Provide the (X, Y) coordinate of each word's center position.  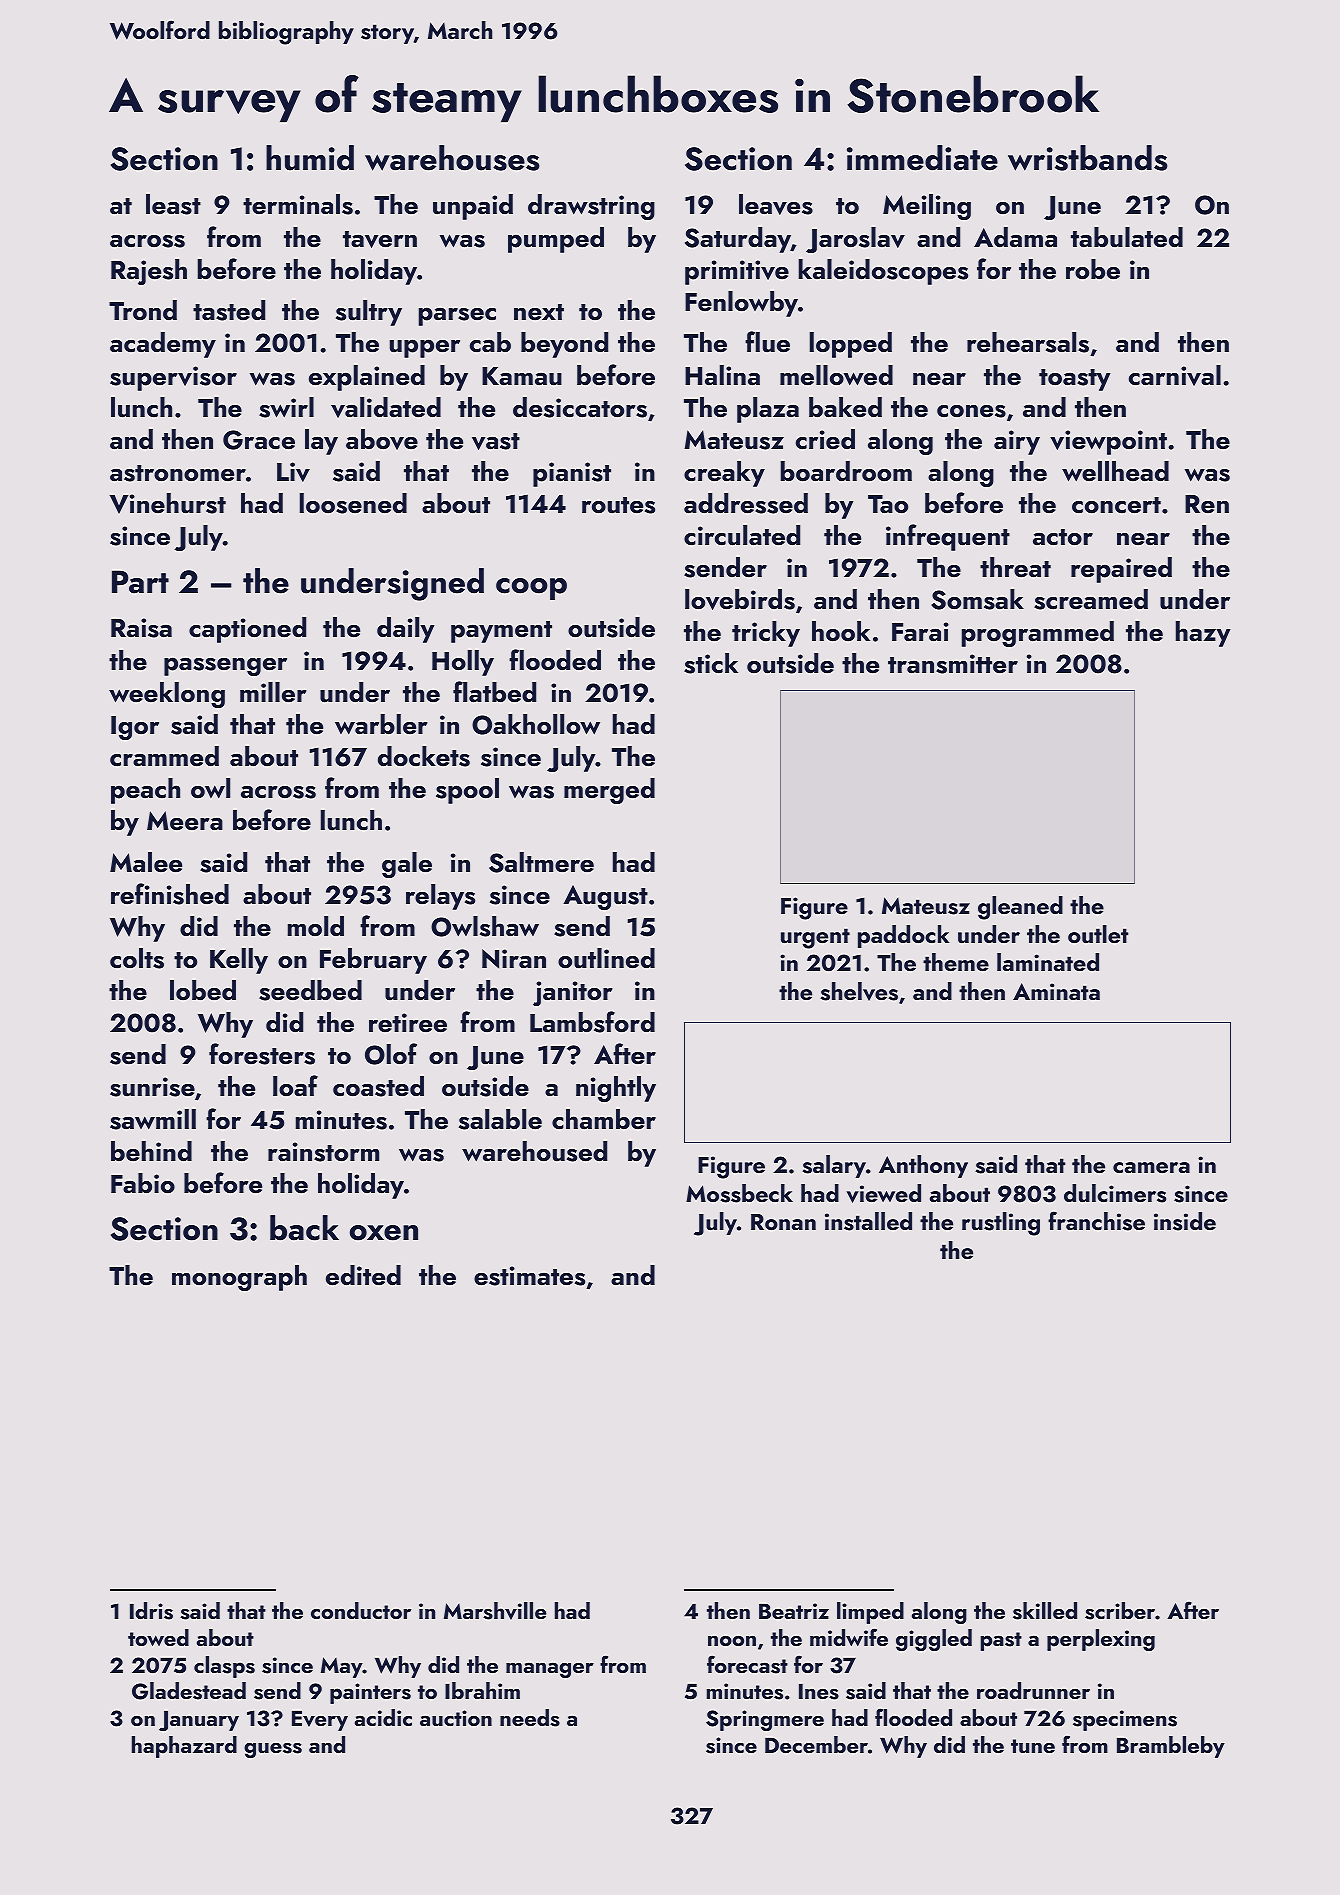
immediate (922, 158)
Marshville (495, 1611)
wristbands (1087, 158)
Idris (151, 1611)
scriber (1120, 1611)
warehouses (452, 158)
